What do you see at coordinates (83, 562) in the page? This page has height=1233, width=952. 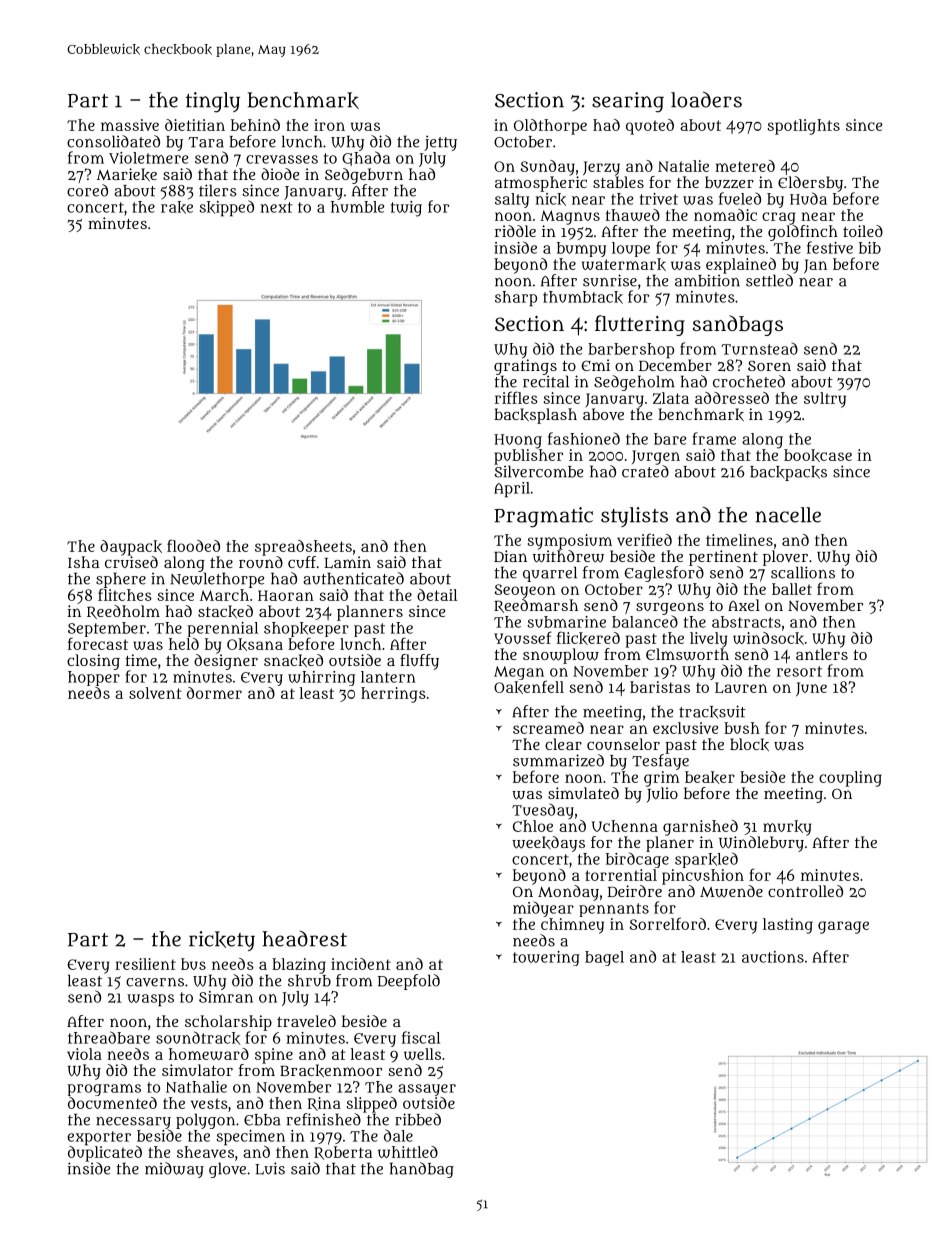 I see `Isha` at bounding box center [83, 562].
